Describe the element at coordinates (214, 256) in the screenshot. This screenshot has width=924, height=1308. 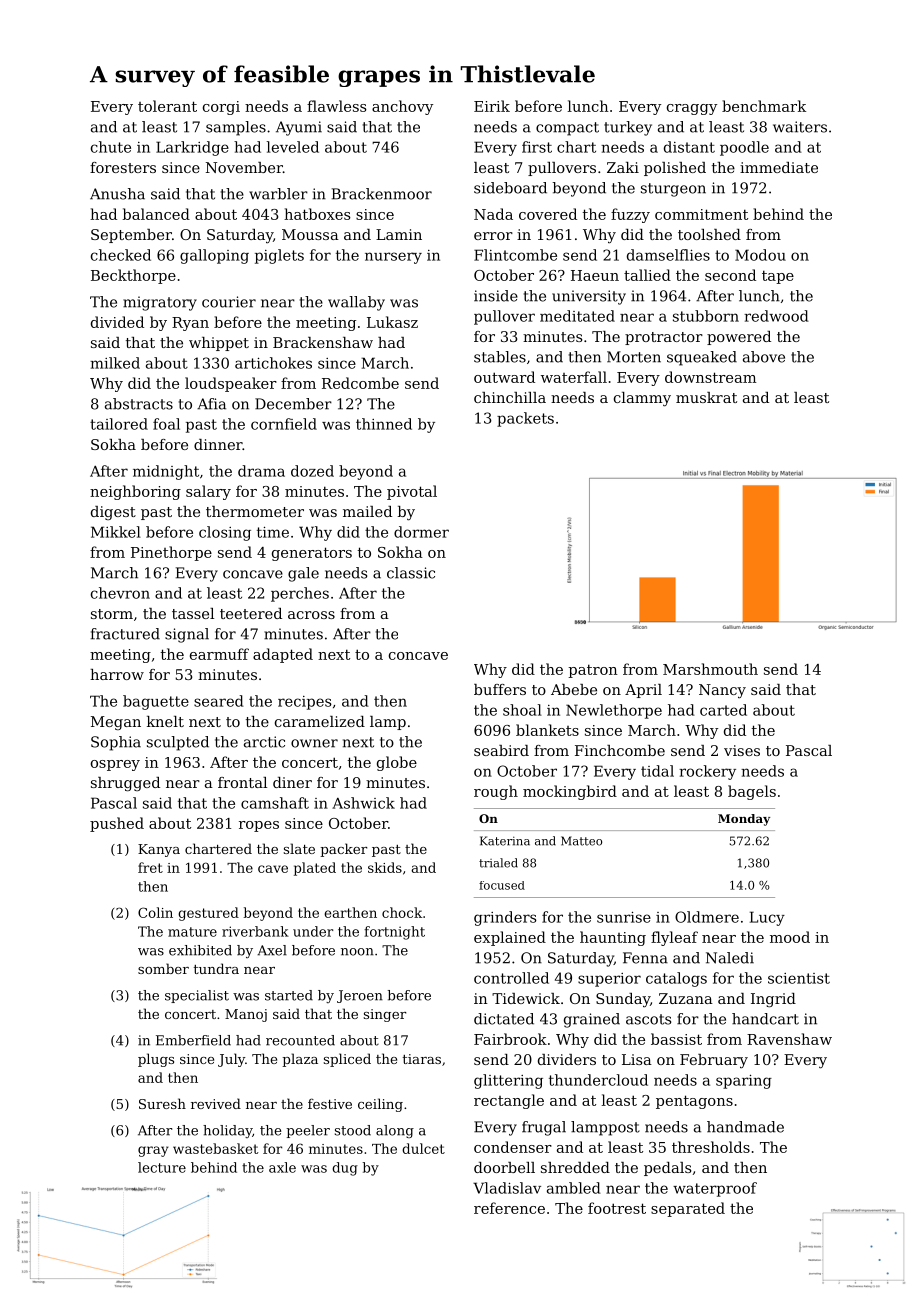
I see `galloping` at that location.
